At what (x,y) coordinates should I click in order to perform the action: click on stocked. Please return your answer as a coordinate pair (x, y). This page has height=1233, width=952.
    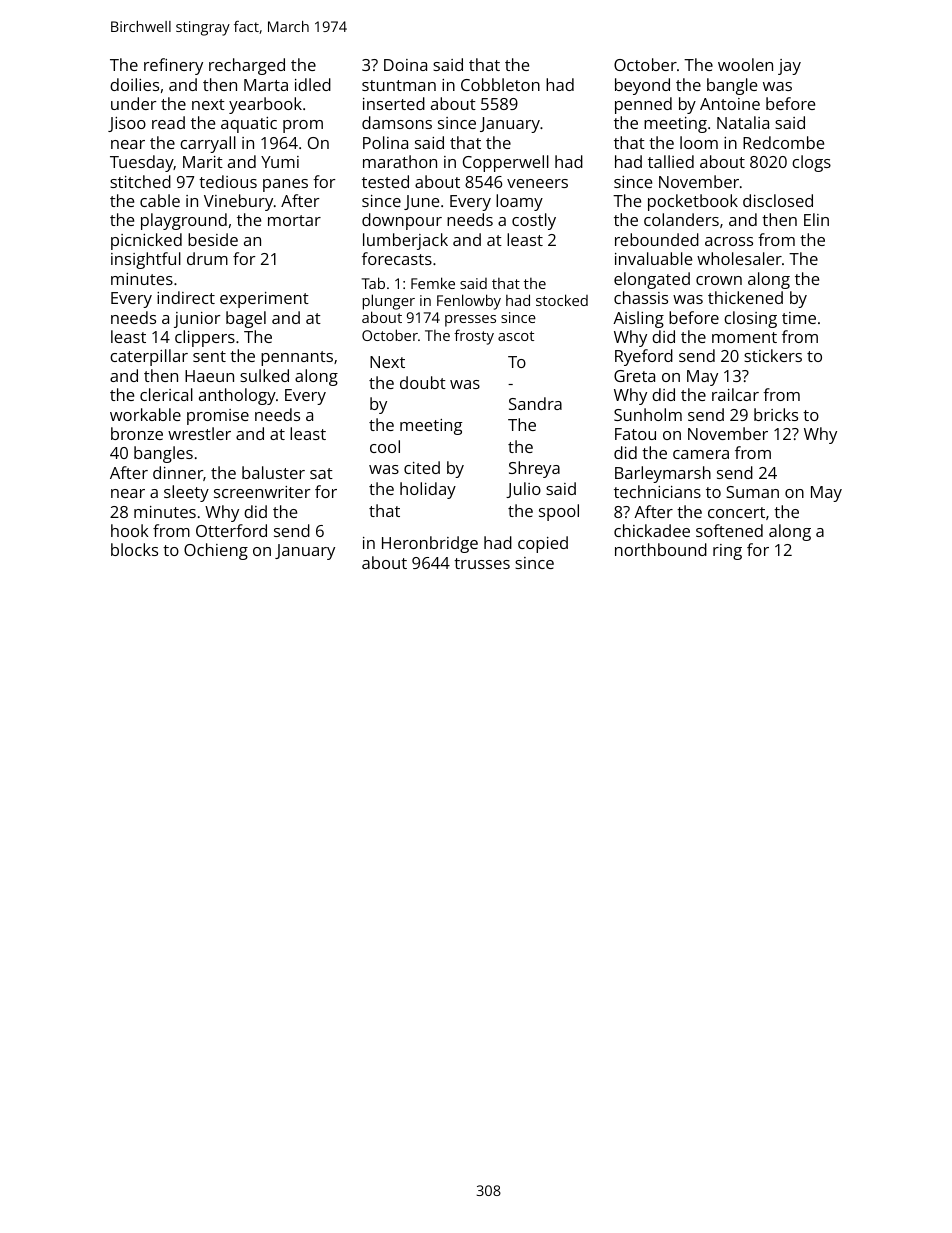
    Looking at the image, I should click on (562, 300).
